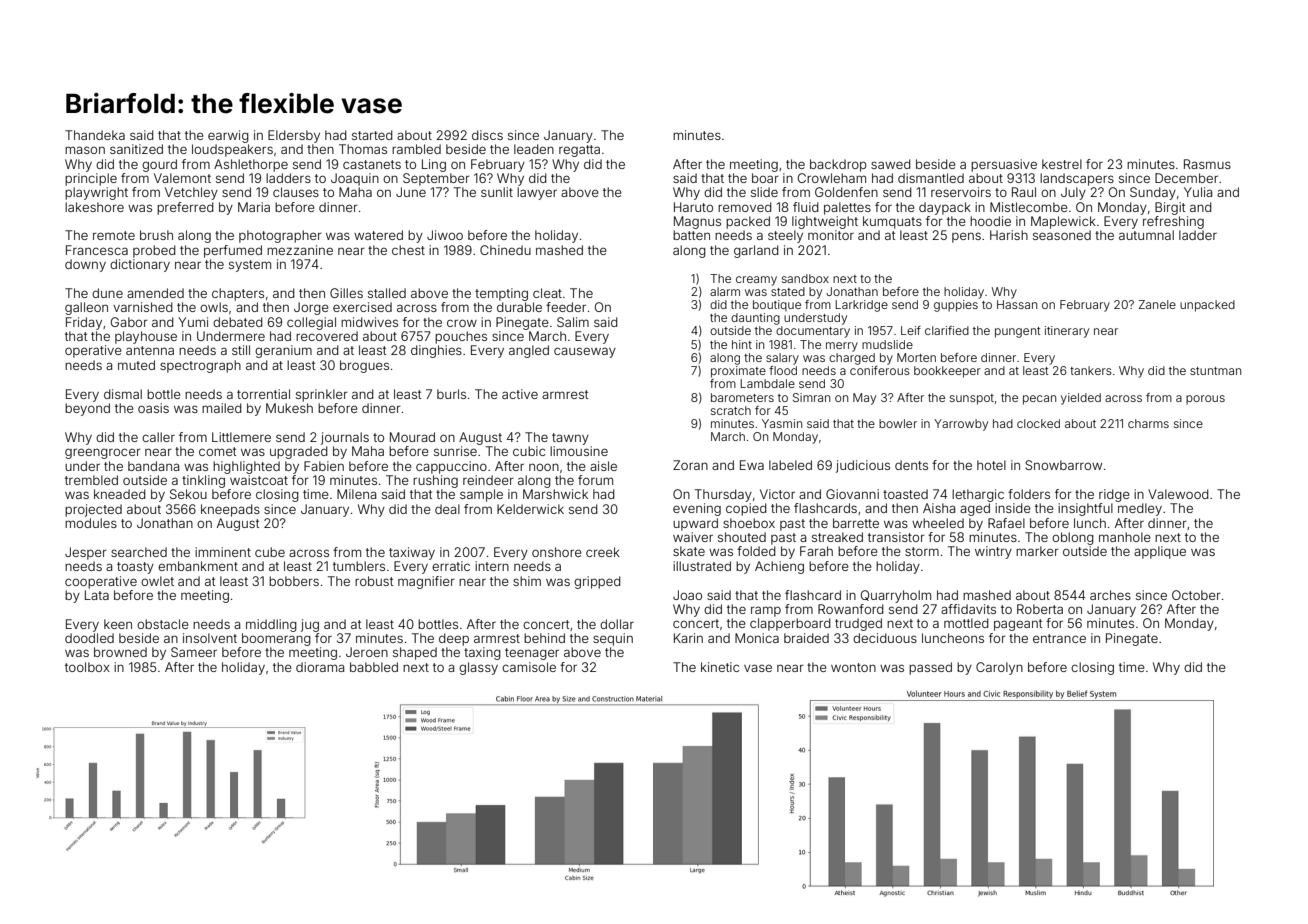 The width and height of the image is (1308, 924). Describe the element at coordinates (805, 278) in the image. I see `sandbox` at that location.
